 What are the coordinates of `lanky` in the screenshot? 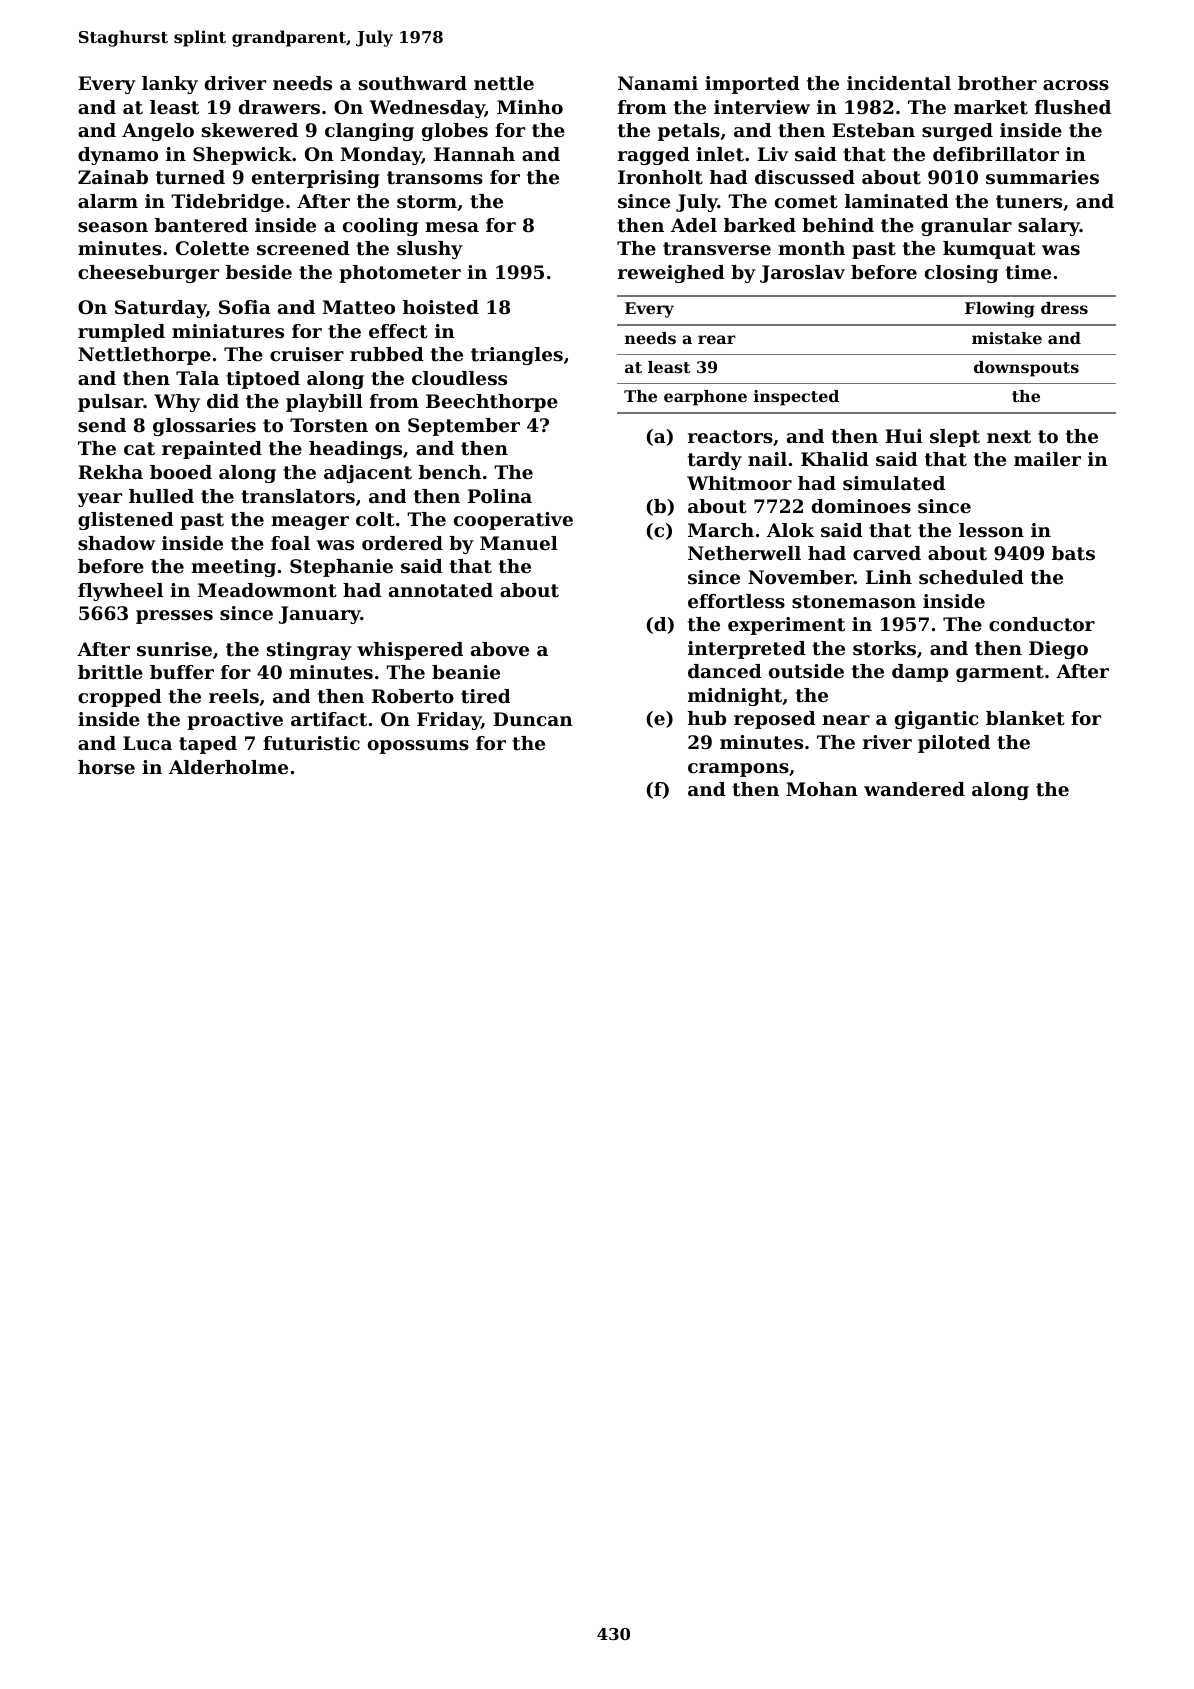 It's located at (170, 85).
